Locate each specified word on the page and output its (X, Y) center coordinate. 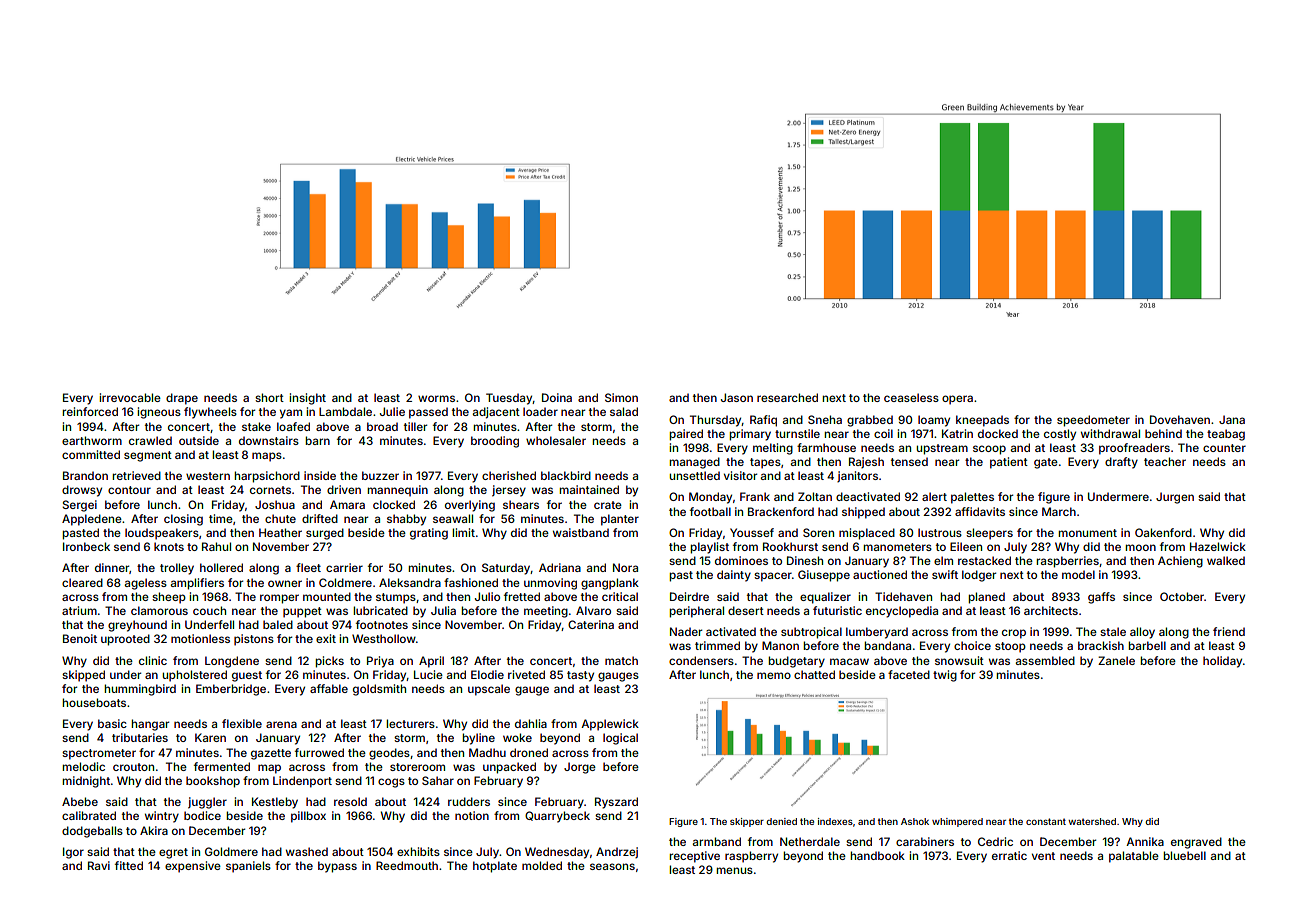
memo (774, 675)
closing (183, 520)
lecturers (410, 723)
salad (624, 411)
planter (620, 520)
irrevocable (130, 397)
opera (957, 400)
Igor (73, 853)
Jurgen (1175, 498)
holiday (1222, 662)
